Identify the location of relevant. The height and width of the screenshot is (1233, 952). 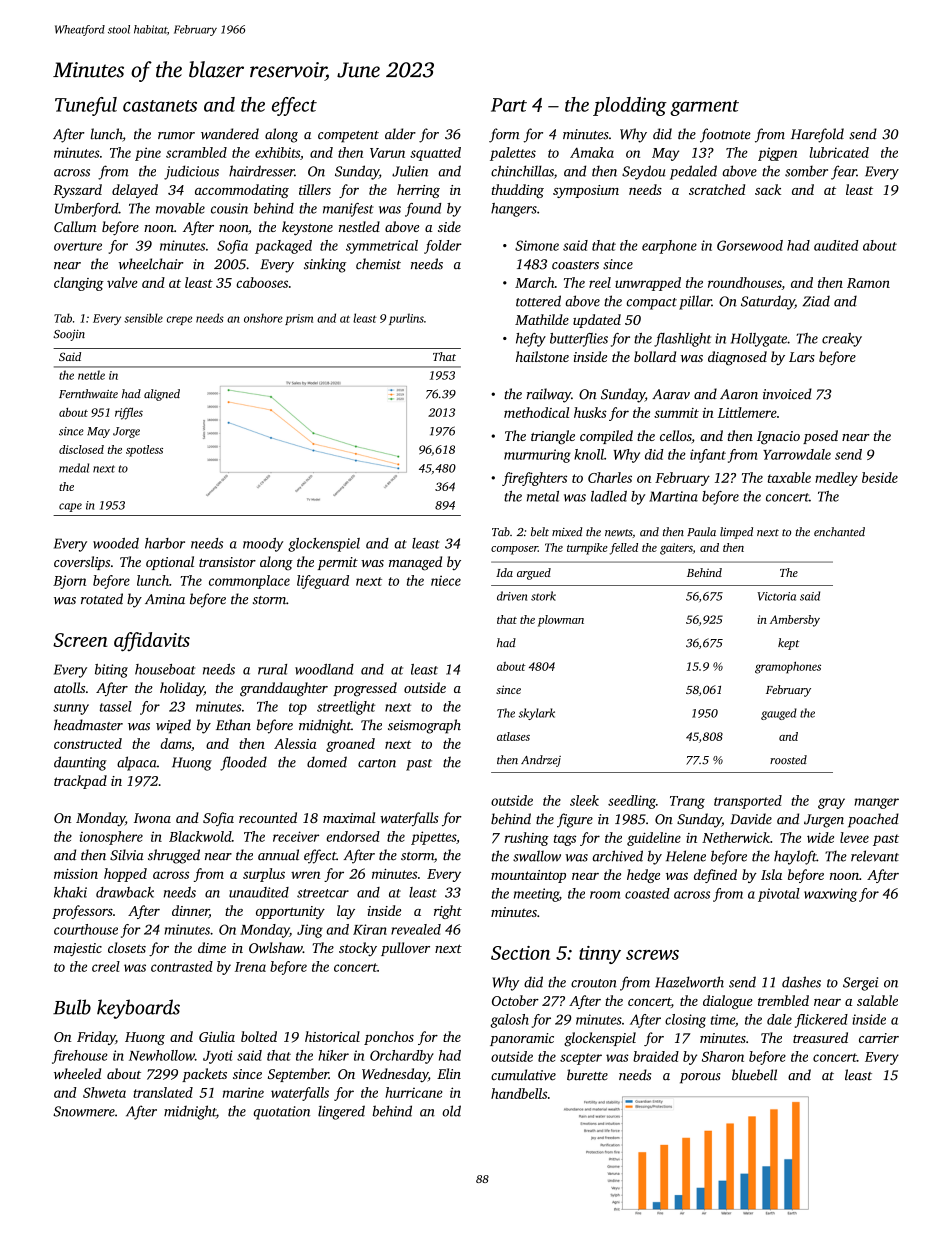
(875, 856).
